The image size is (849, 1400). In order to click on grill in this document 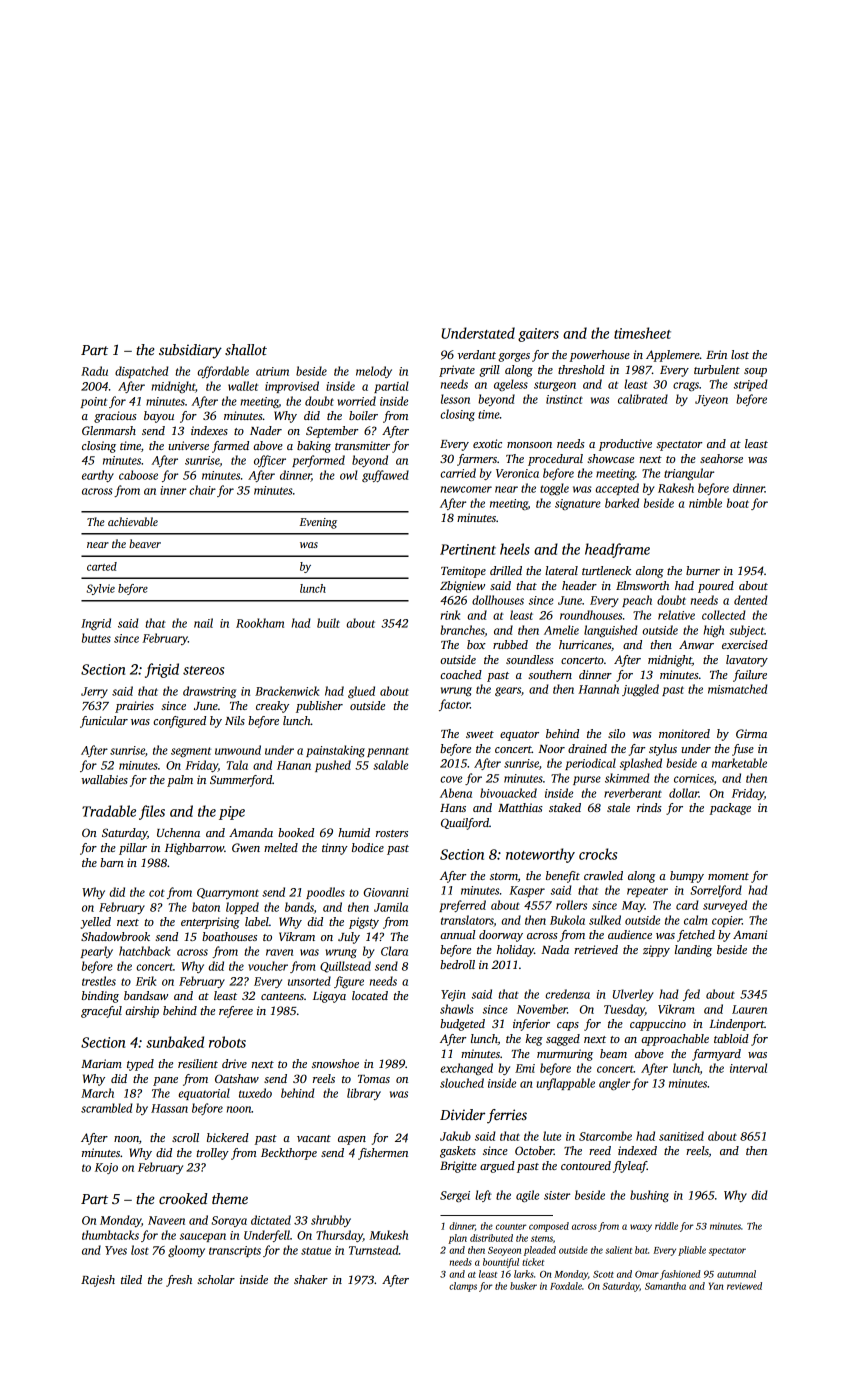, I will do `click(489, 371)`.
